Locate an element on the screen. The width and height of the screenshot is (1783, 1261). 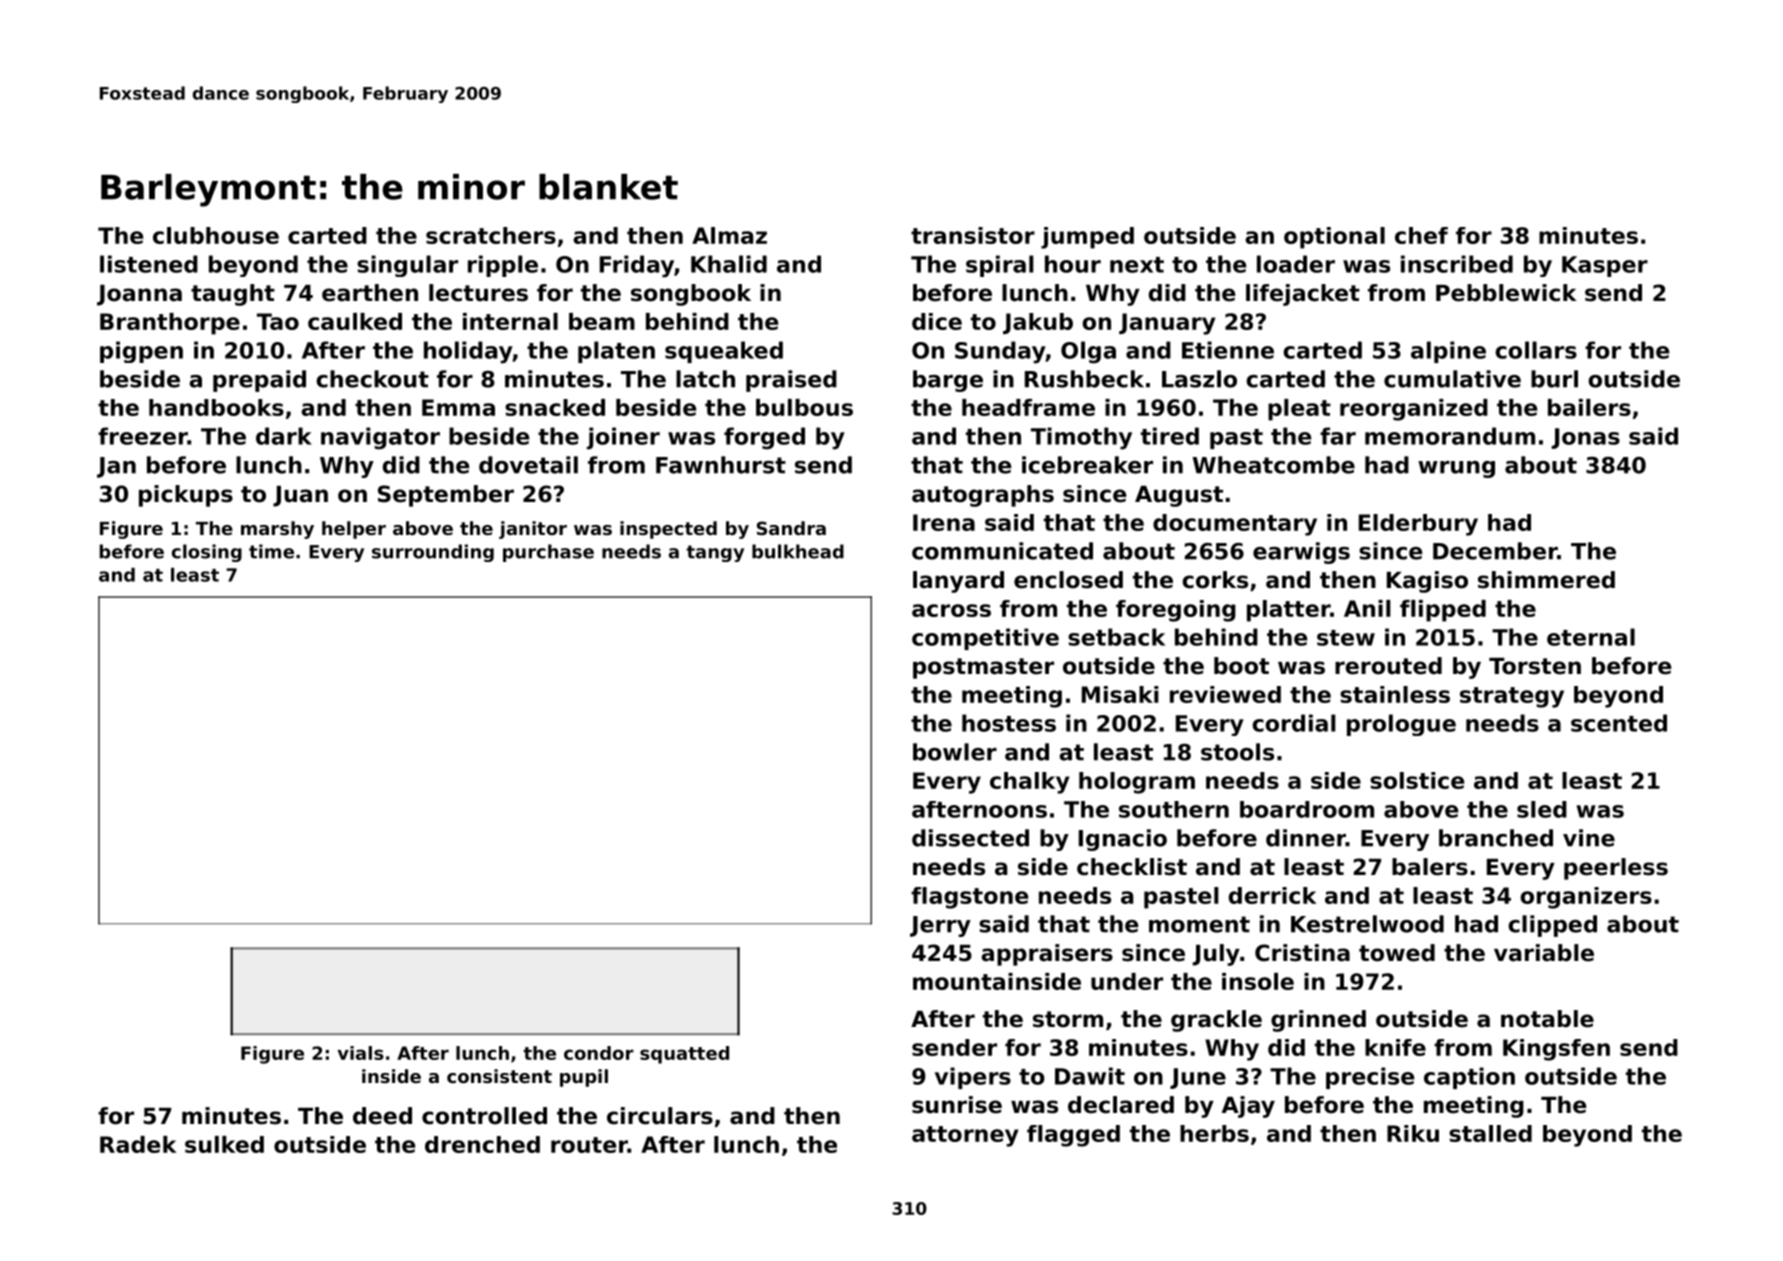
optional is located at coordinates (1334, 238).
